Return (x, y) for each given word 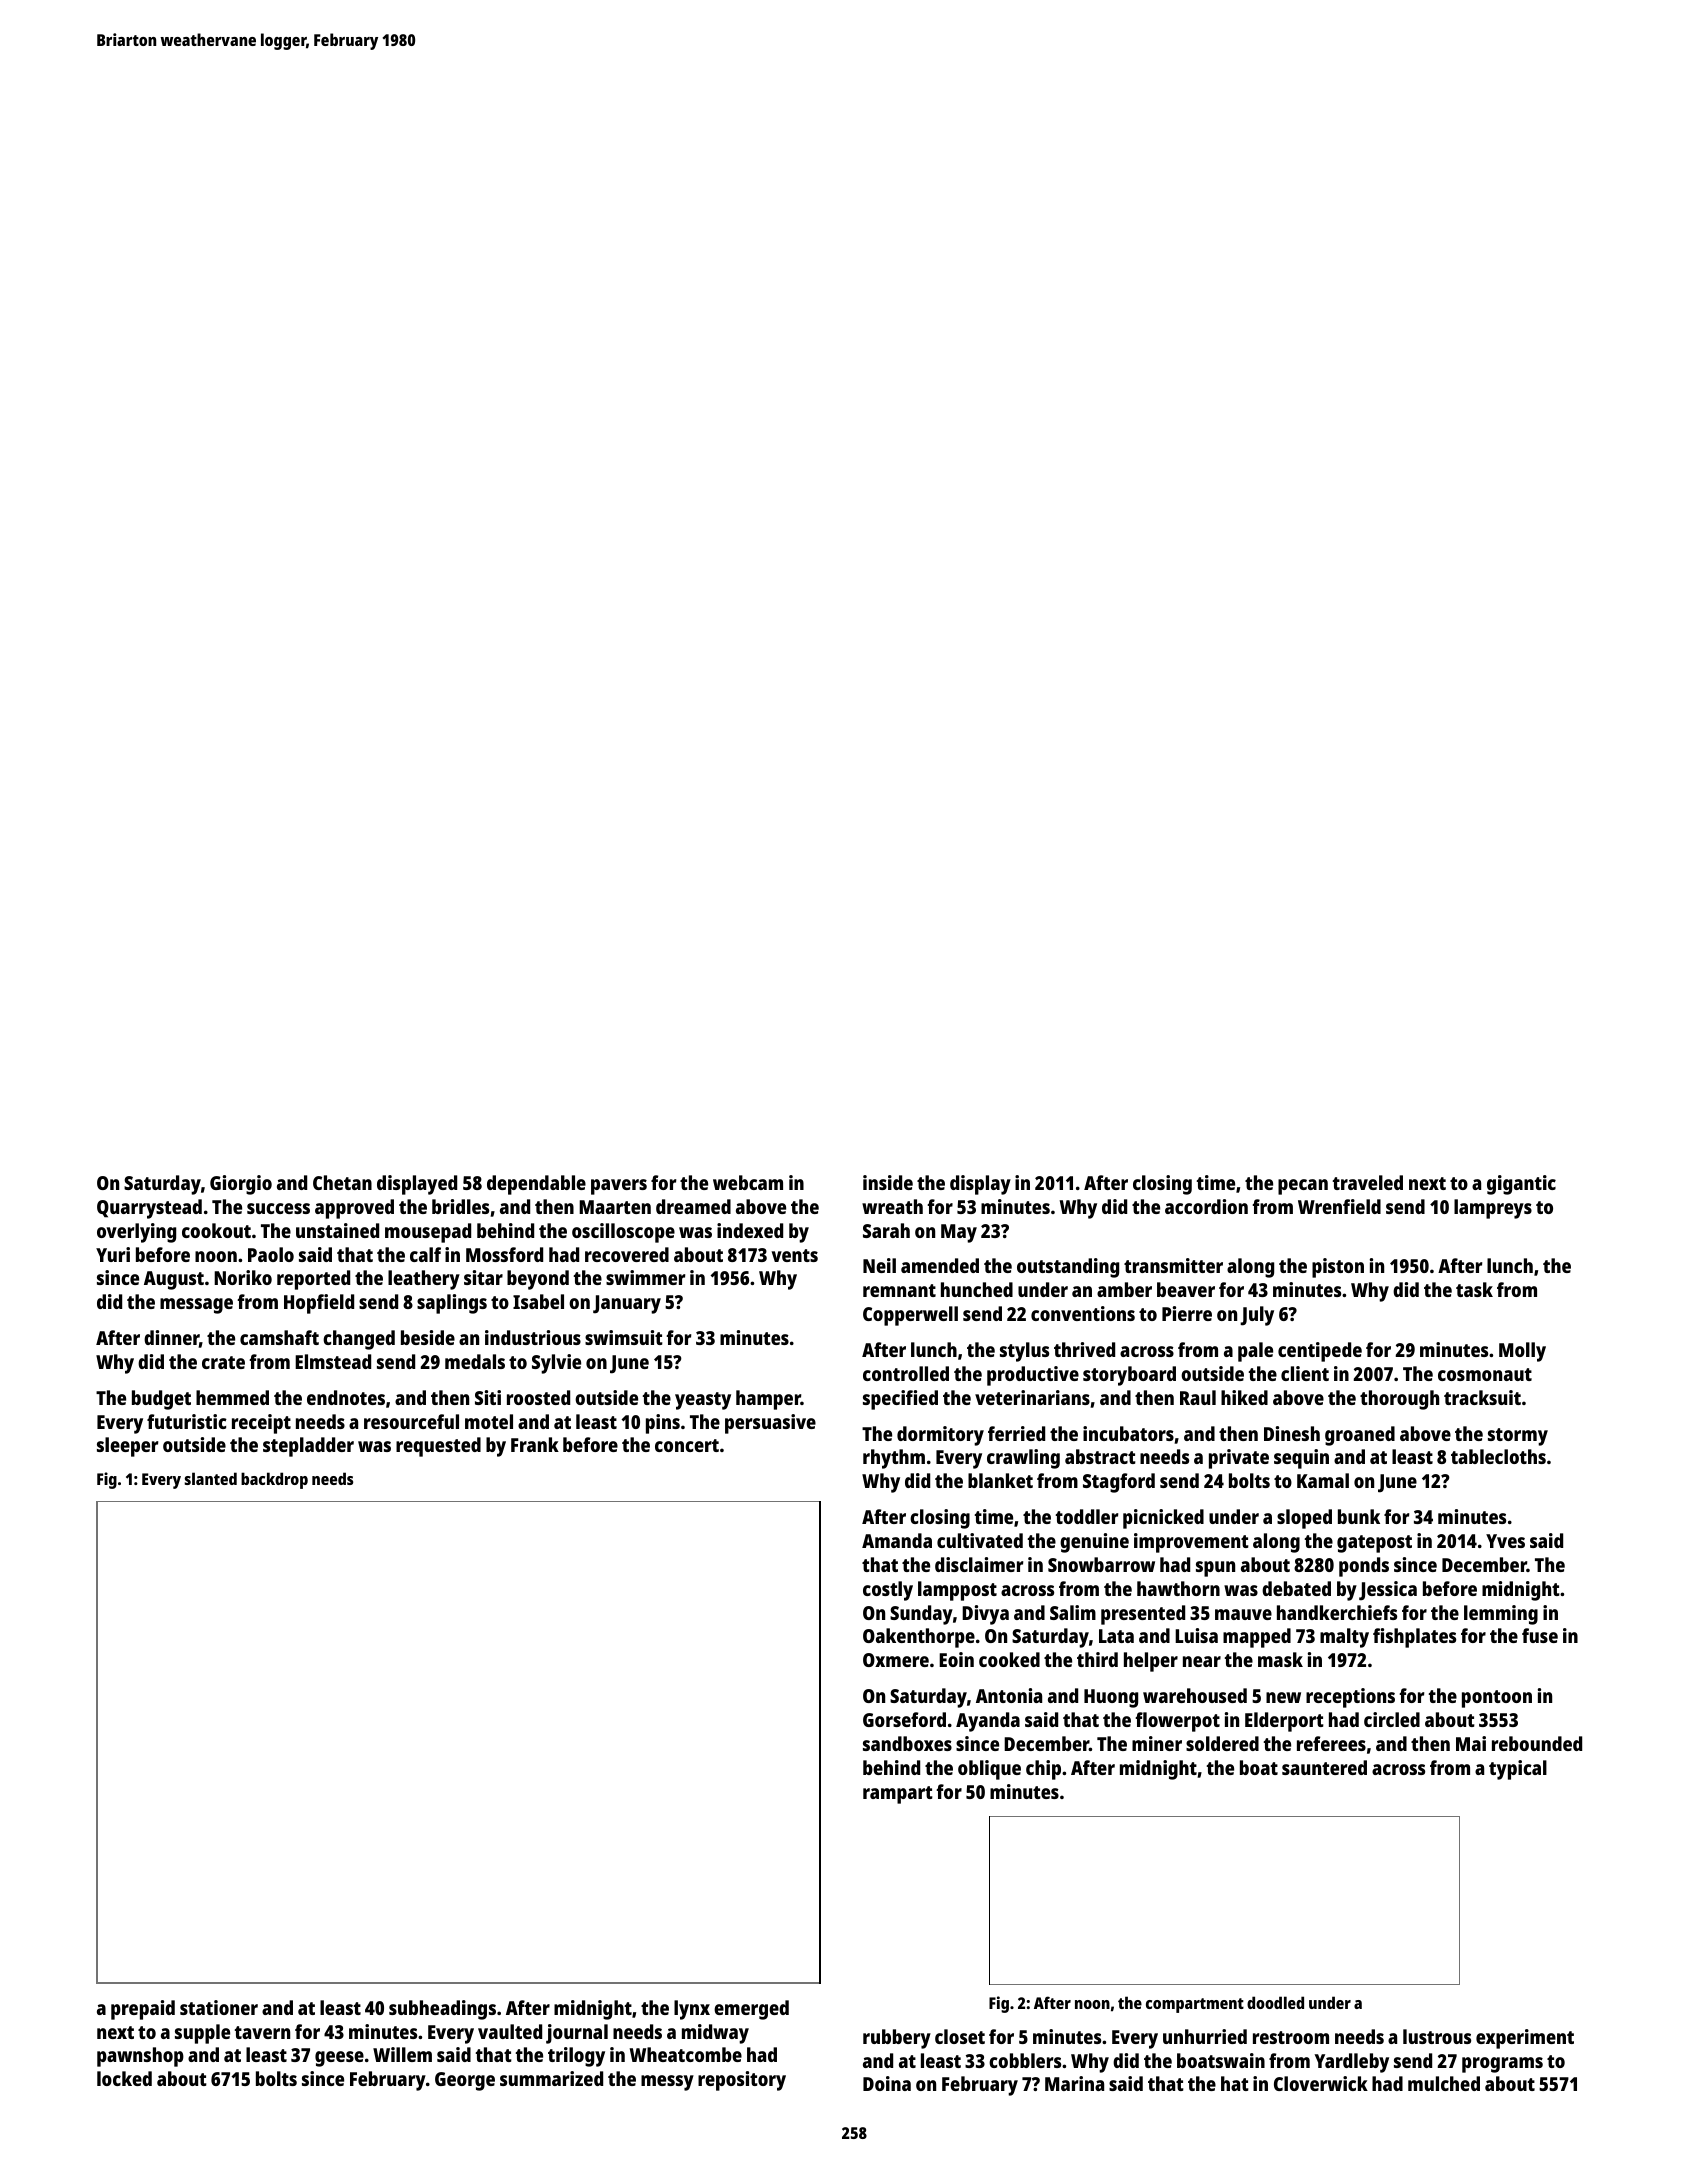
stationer (219, 2007)
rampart (898, 1795)
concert (687, 1445)
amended (940, 1265)
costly (888, 1591)
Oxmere (896, 1660)
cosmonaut (1485, 1374)
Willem (402, 2054)
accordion (1206, 1206)
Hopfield (319, 1304)
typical (1518, 1770)
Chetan (342, 1182)
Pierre (1187, 1313)
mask (1280, 1659)
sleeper (127, 1447)
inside (888, 1182)
